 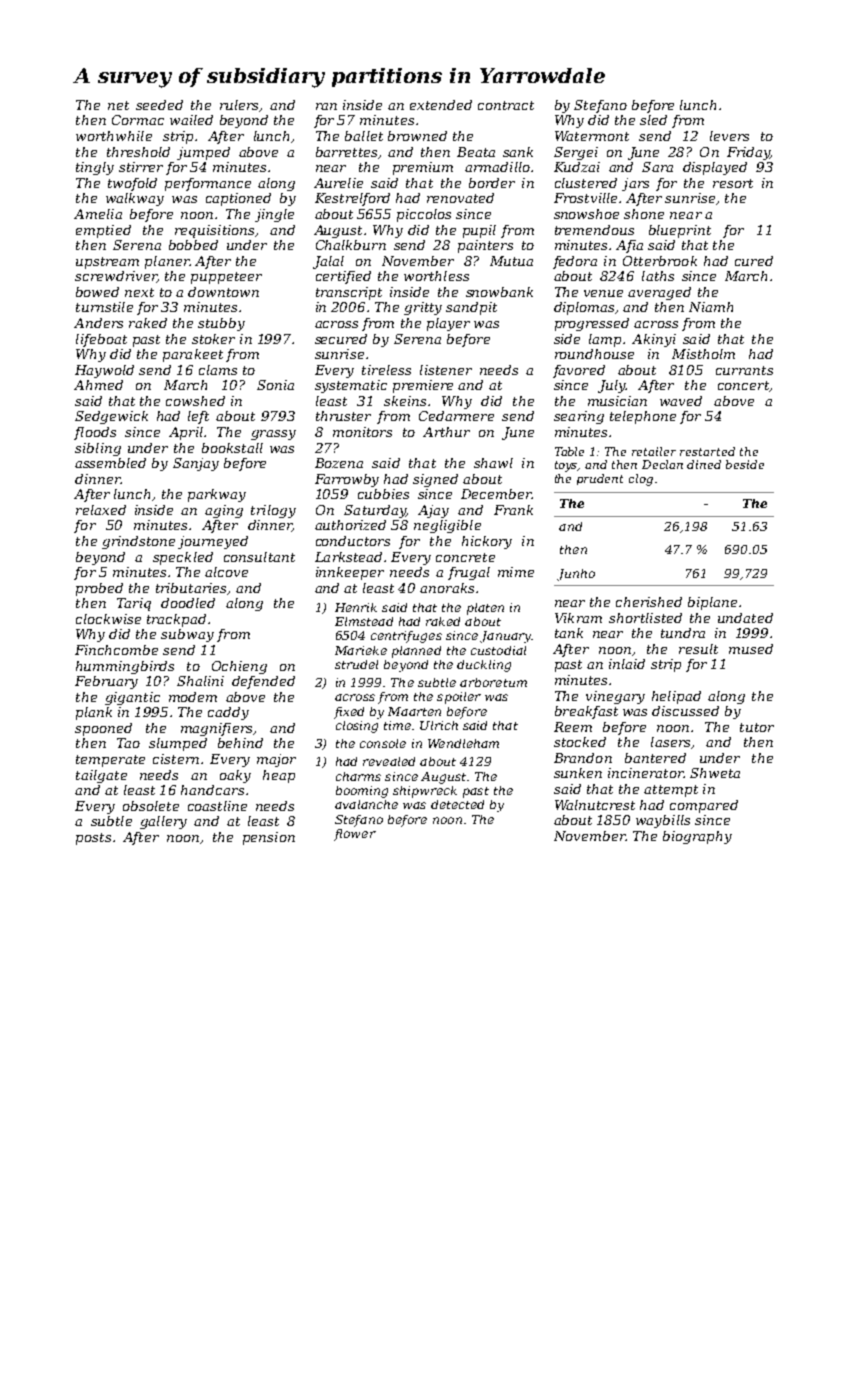 I want to click on temperate, so click(x=110, y=761).
